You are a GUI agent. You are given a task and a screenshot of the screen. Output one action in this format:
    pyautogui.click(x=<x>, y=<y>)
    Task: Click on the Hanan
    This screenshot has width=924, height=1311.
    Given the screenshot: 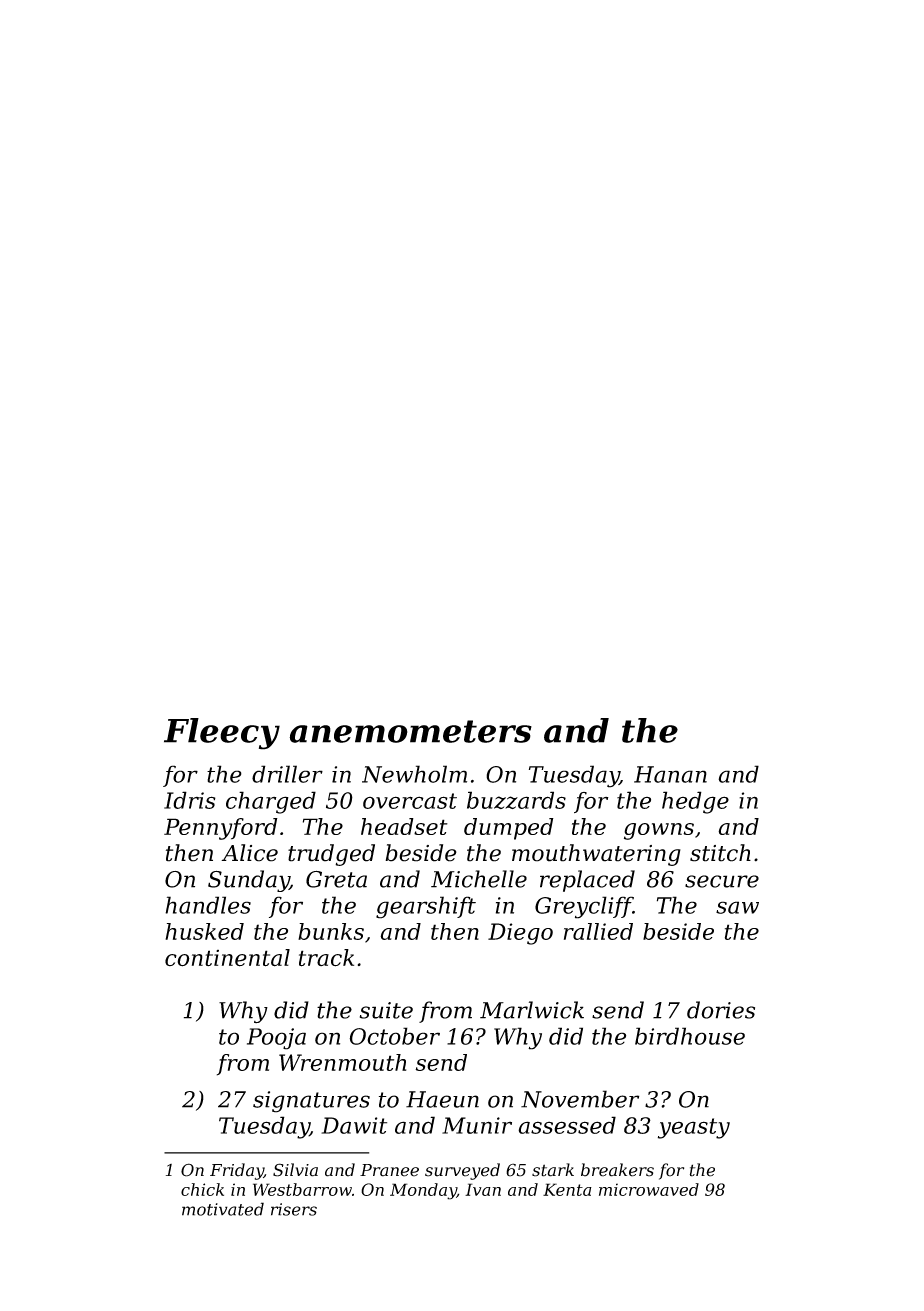 What is the action you would take?
    pyautogui.click(x=670, y=774)
